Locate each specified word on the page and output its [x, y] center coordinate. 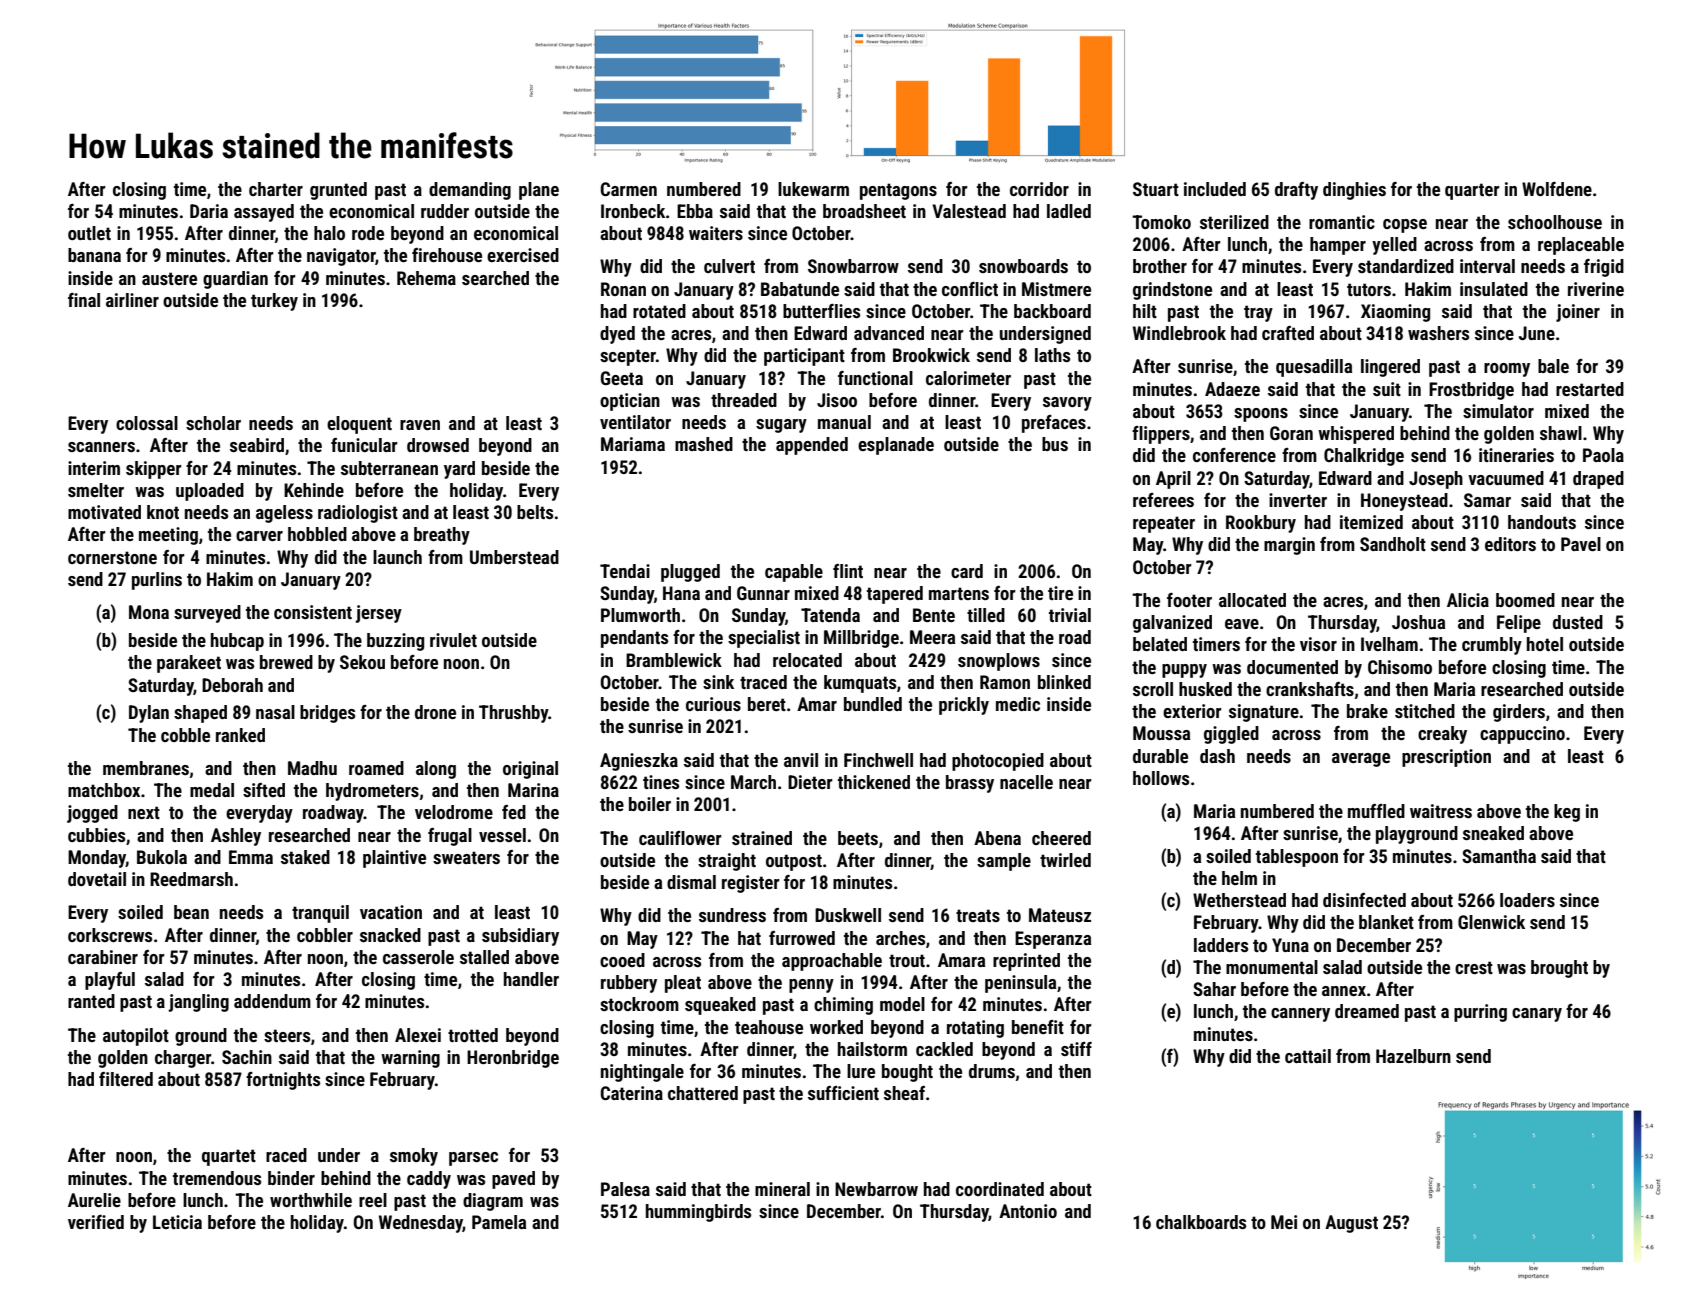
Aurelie [94, 1200]
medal [212, 790]
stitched [1425, 711]
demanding [470, 191]
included [1215, 189]
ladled [1069, 211]
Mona [149, 612]
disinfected [1364, 900]
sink [718, 682]
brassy [970, 784]
